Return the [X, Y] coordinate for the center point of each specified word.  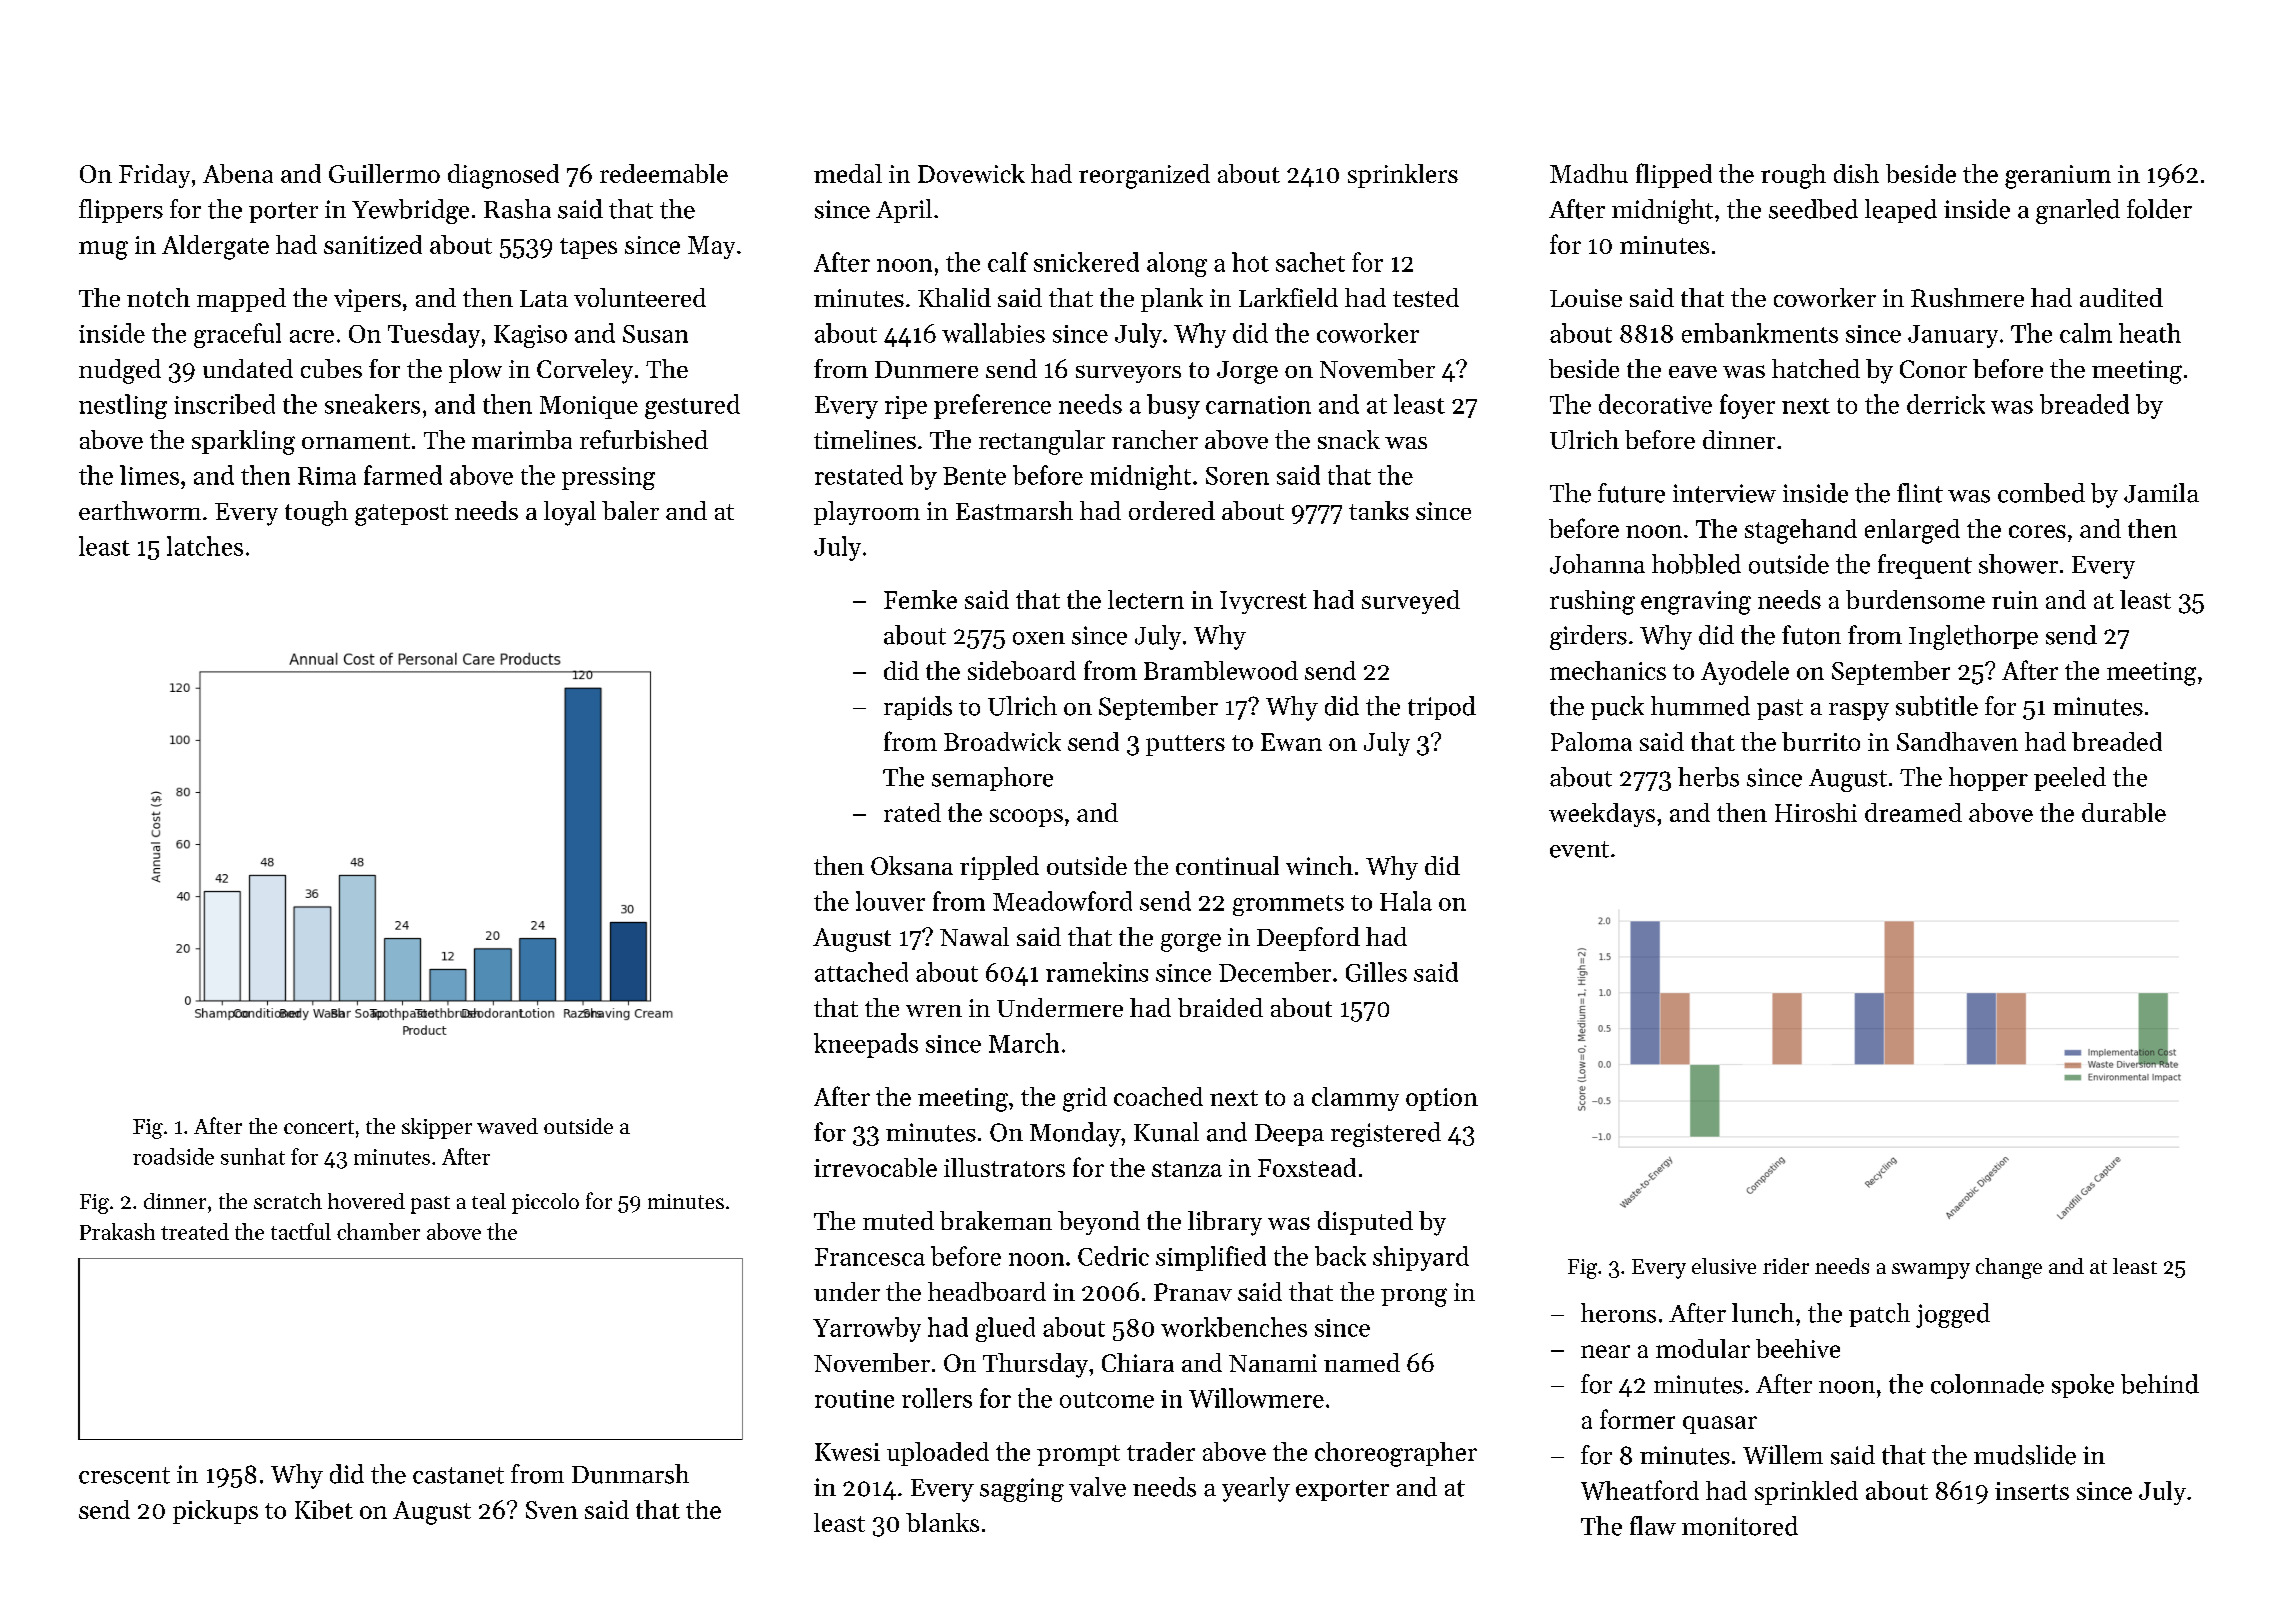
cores [2037, 531]
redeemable [664, 173]
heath [2150, 333]
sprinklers [1403, 176]
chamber [378, 1231]
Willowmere [1256, 1398]
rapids [918, 708]
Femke [920, 599]
